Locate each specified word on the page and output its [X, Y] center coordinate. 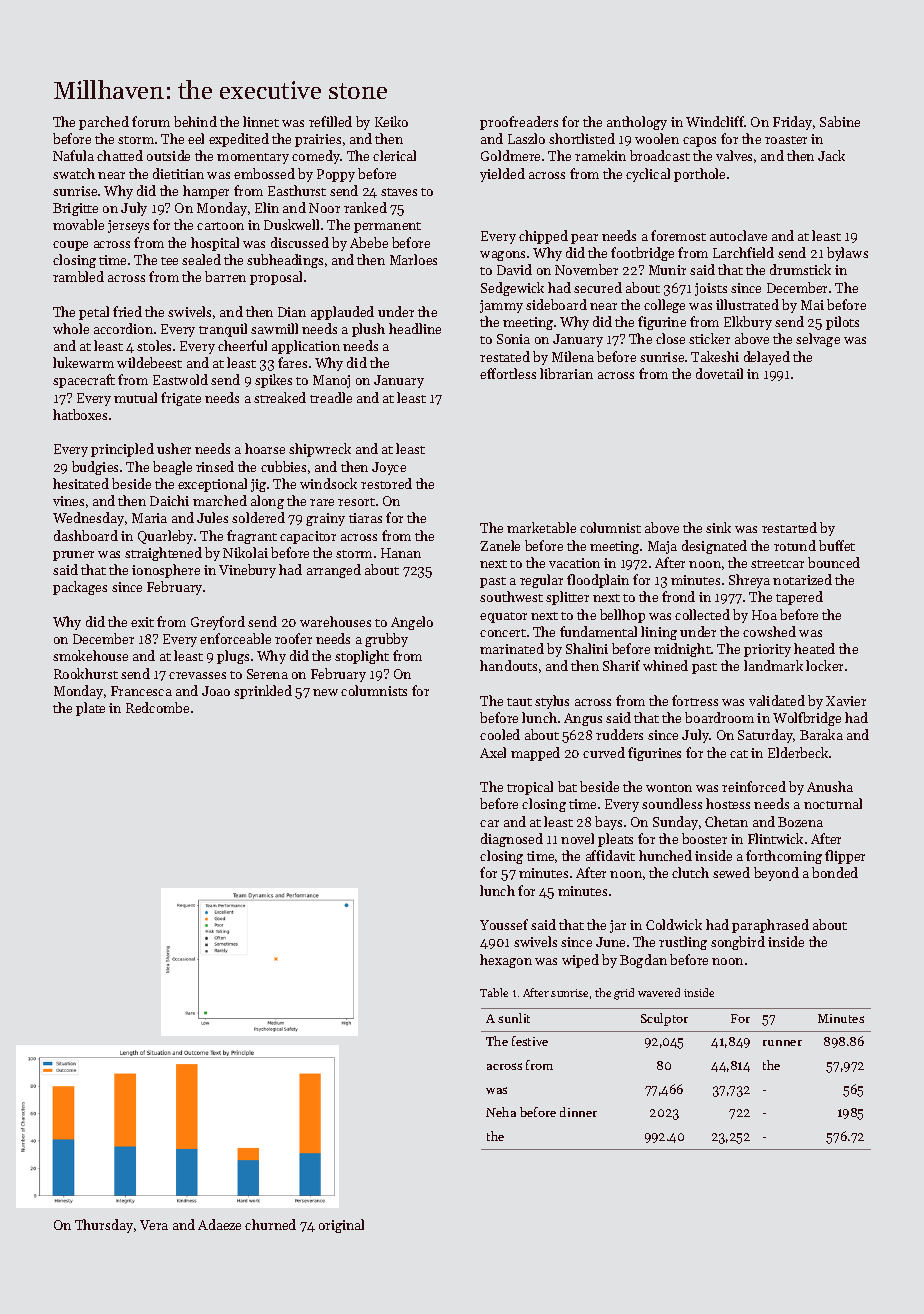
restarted [789, 527]
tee [169, 261]
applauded [342, 313]
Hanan [401, 553]
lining [659, 633]
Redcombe [157, 707]
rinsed [215, 466]
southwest [511, 596]
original [341, 1226]
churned [270, 1224]
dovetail [719, 373]
